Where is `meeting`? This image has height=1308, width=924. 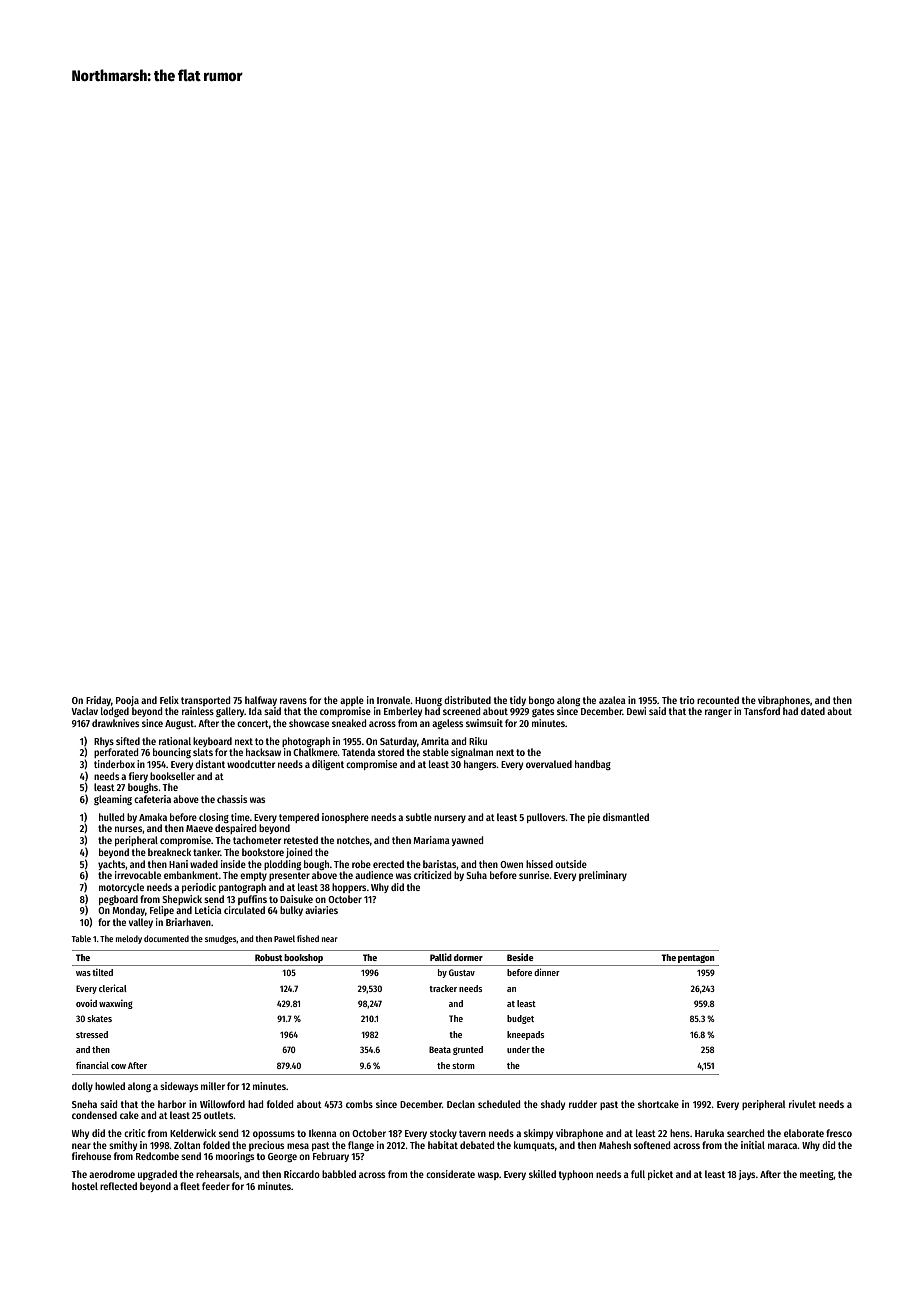 meeting is located at coordinates (817, 1175).
